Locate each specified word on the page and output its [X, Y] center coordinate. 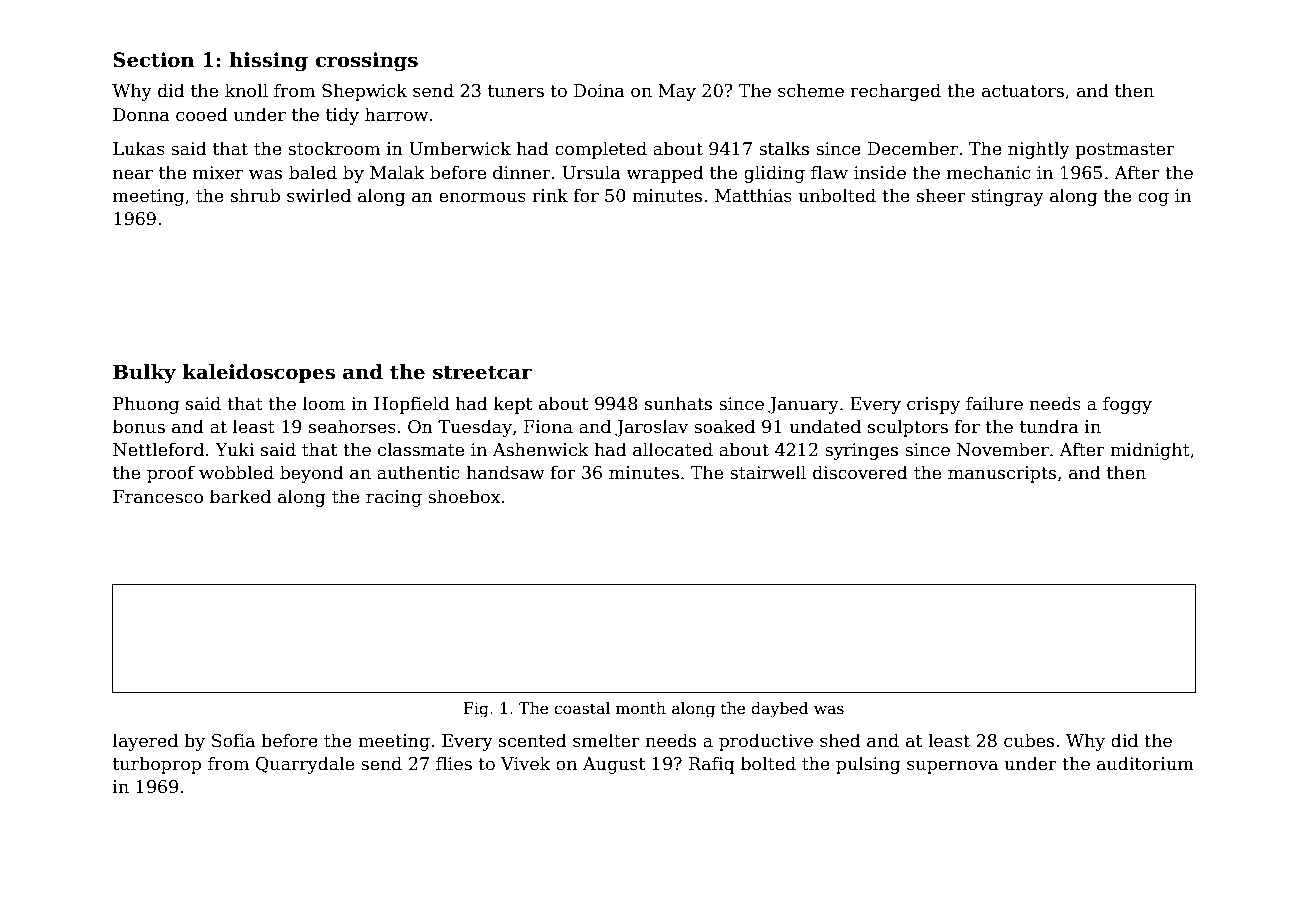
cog [1153, 199]
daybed [780, 710]
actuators [1023, 91]
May [677, 92]
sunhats [678, 403]
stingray [1007, 197]
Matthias [753, 195]
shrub [255, 195]
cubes [1029, 740]
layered [145, 742]
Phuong [146, 405]
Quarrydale [305, 765]
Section [153, 60]
